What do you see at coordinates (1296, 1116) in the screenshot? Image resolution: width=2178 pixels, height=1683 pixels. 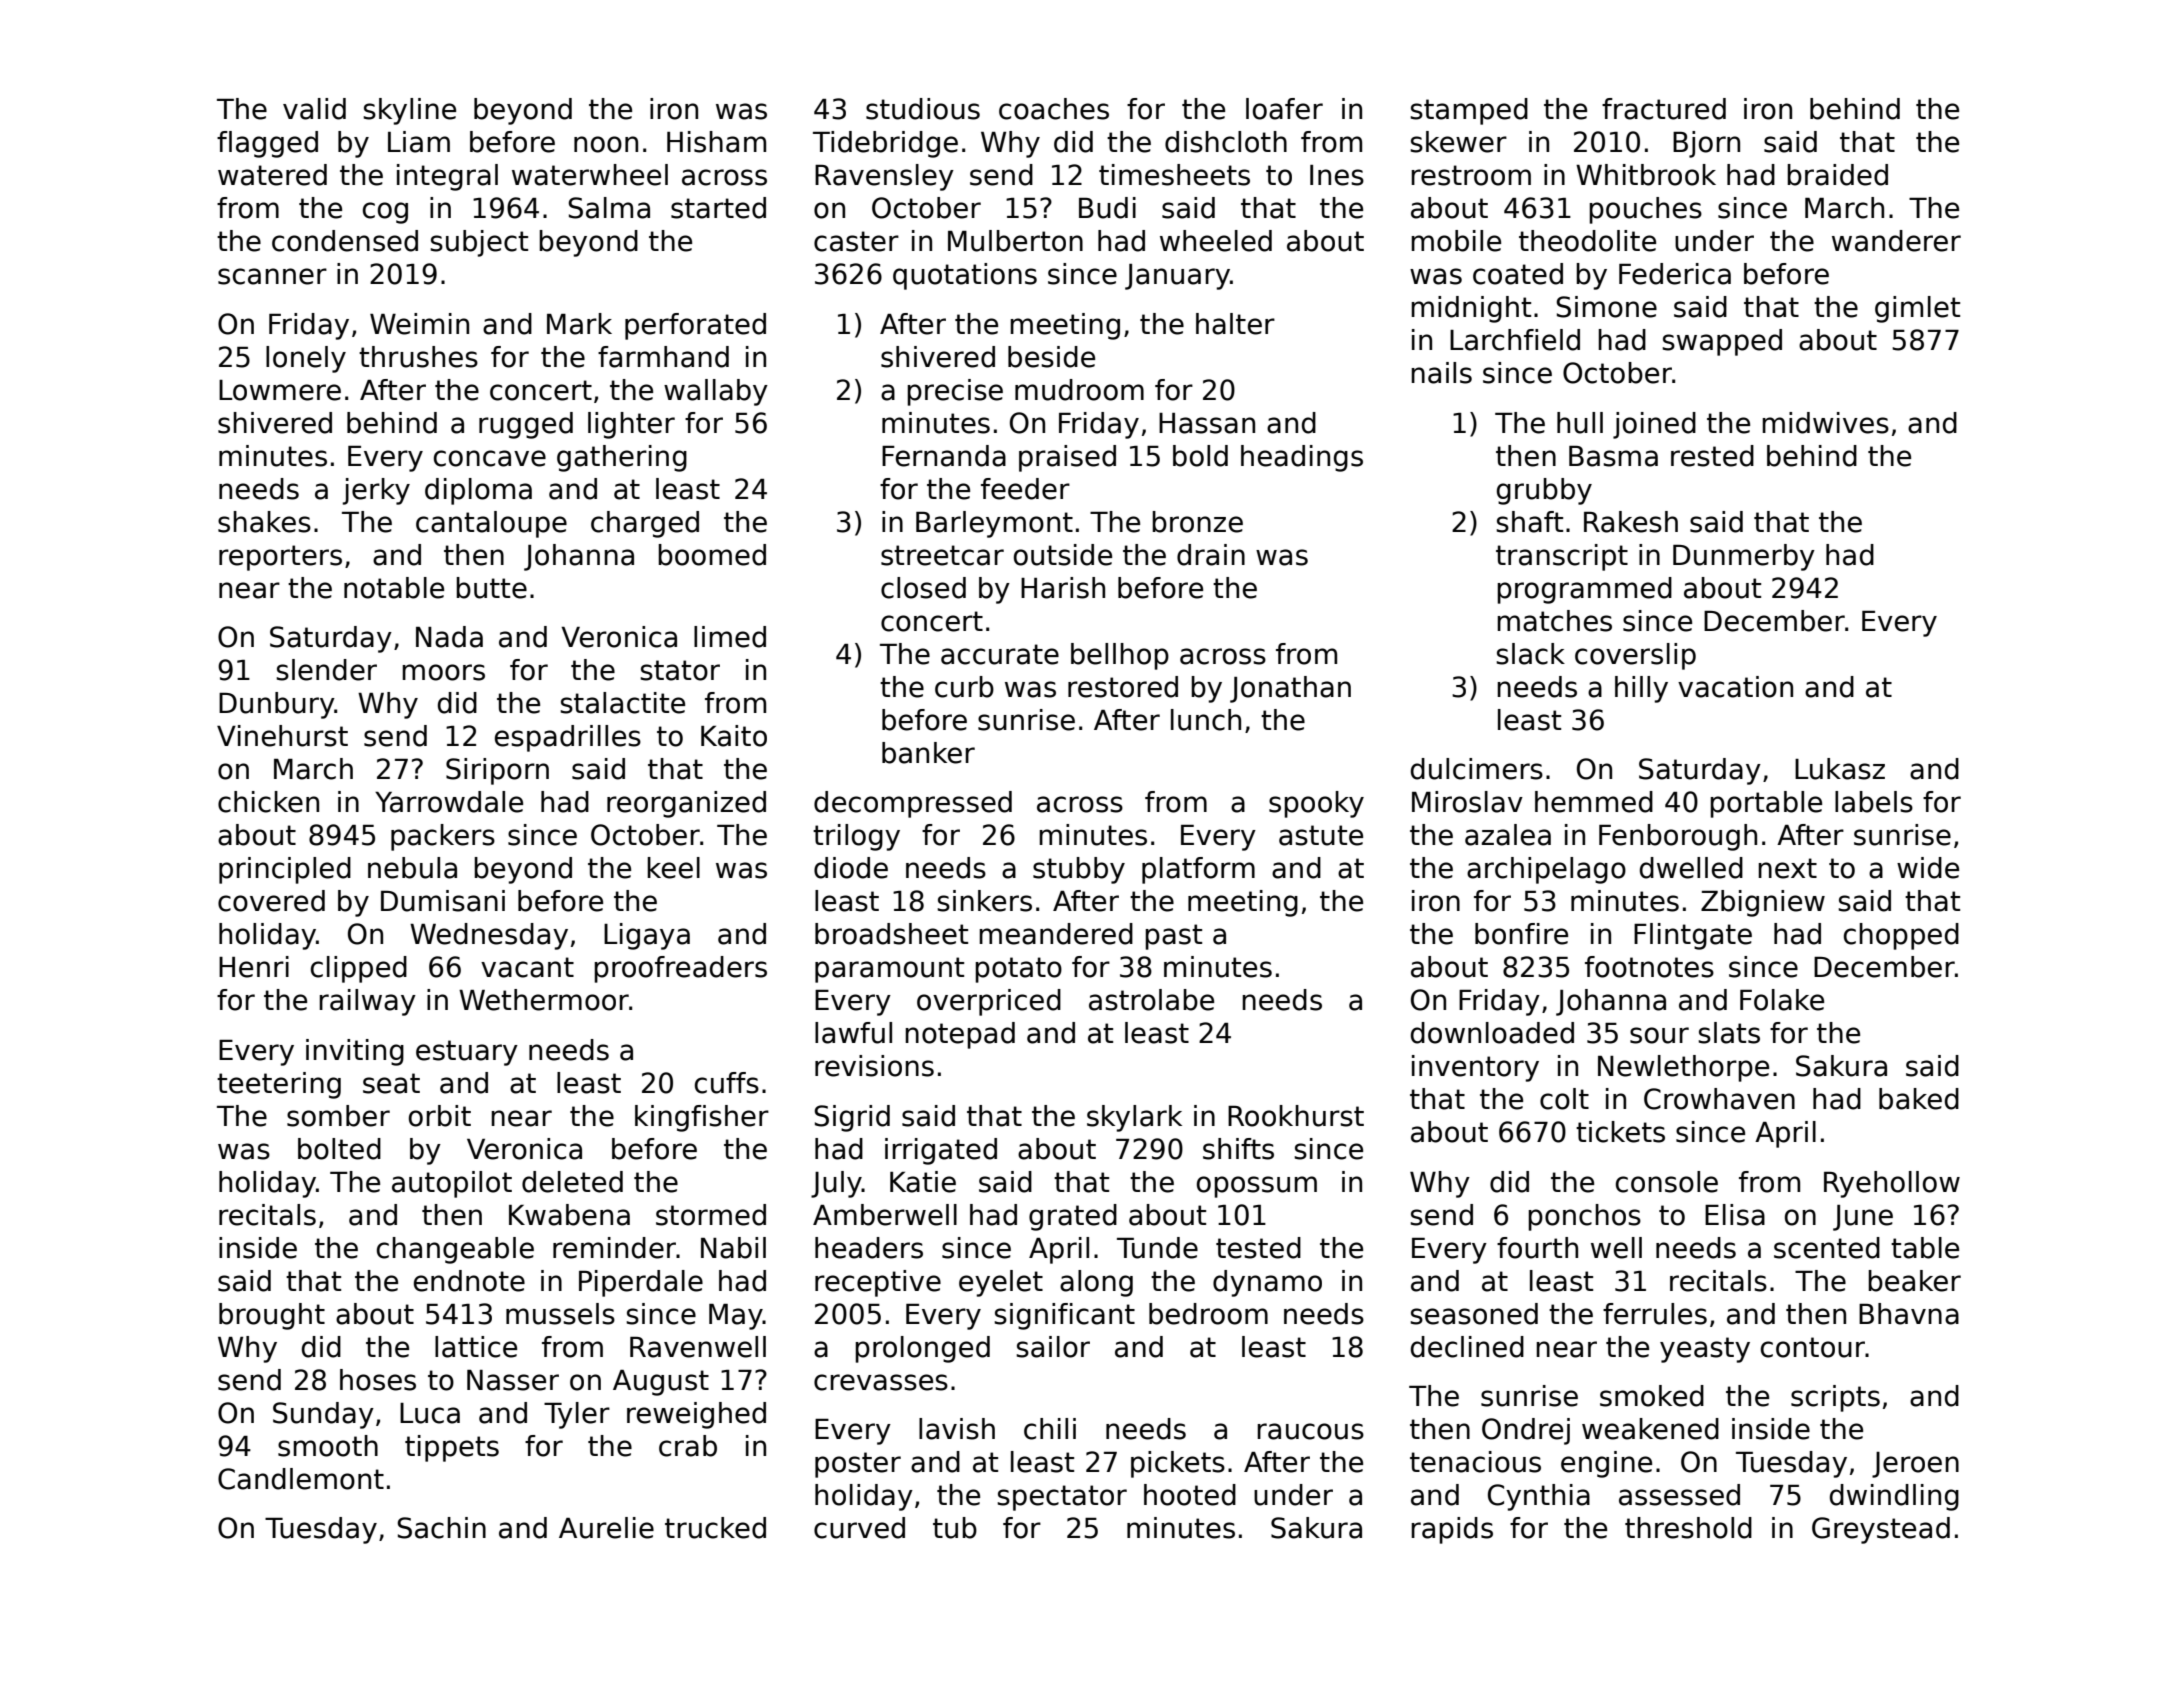 I see `Rookhurst` at bounding box center [1296, 1116].
